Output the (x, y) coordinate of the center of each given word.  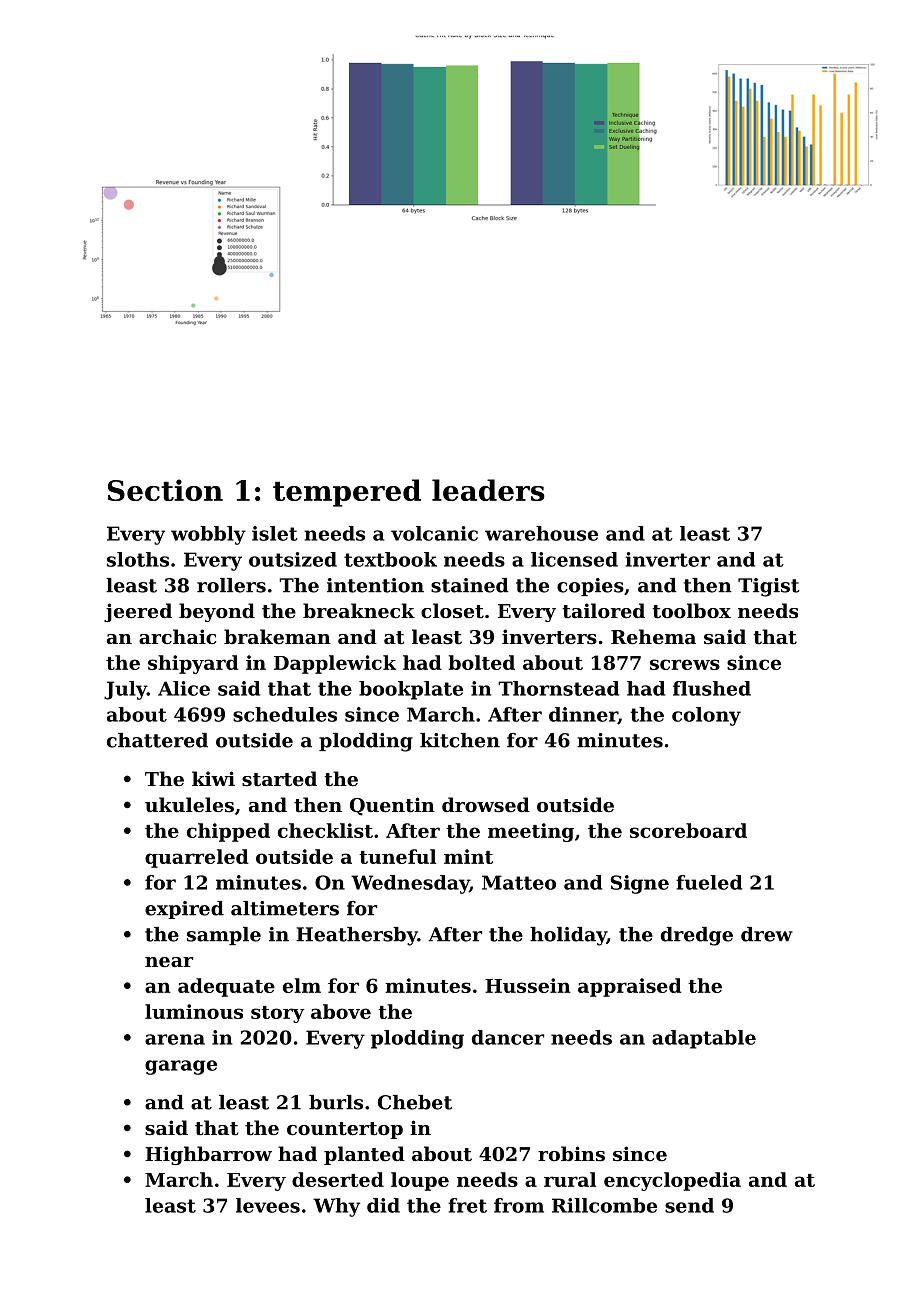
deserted (338, 1179)
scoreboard (688, 830)
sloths (138, 559)
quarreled (196, 858)
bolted (482, 662)
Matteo (519, 882)
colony (706, 716)
